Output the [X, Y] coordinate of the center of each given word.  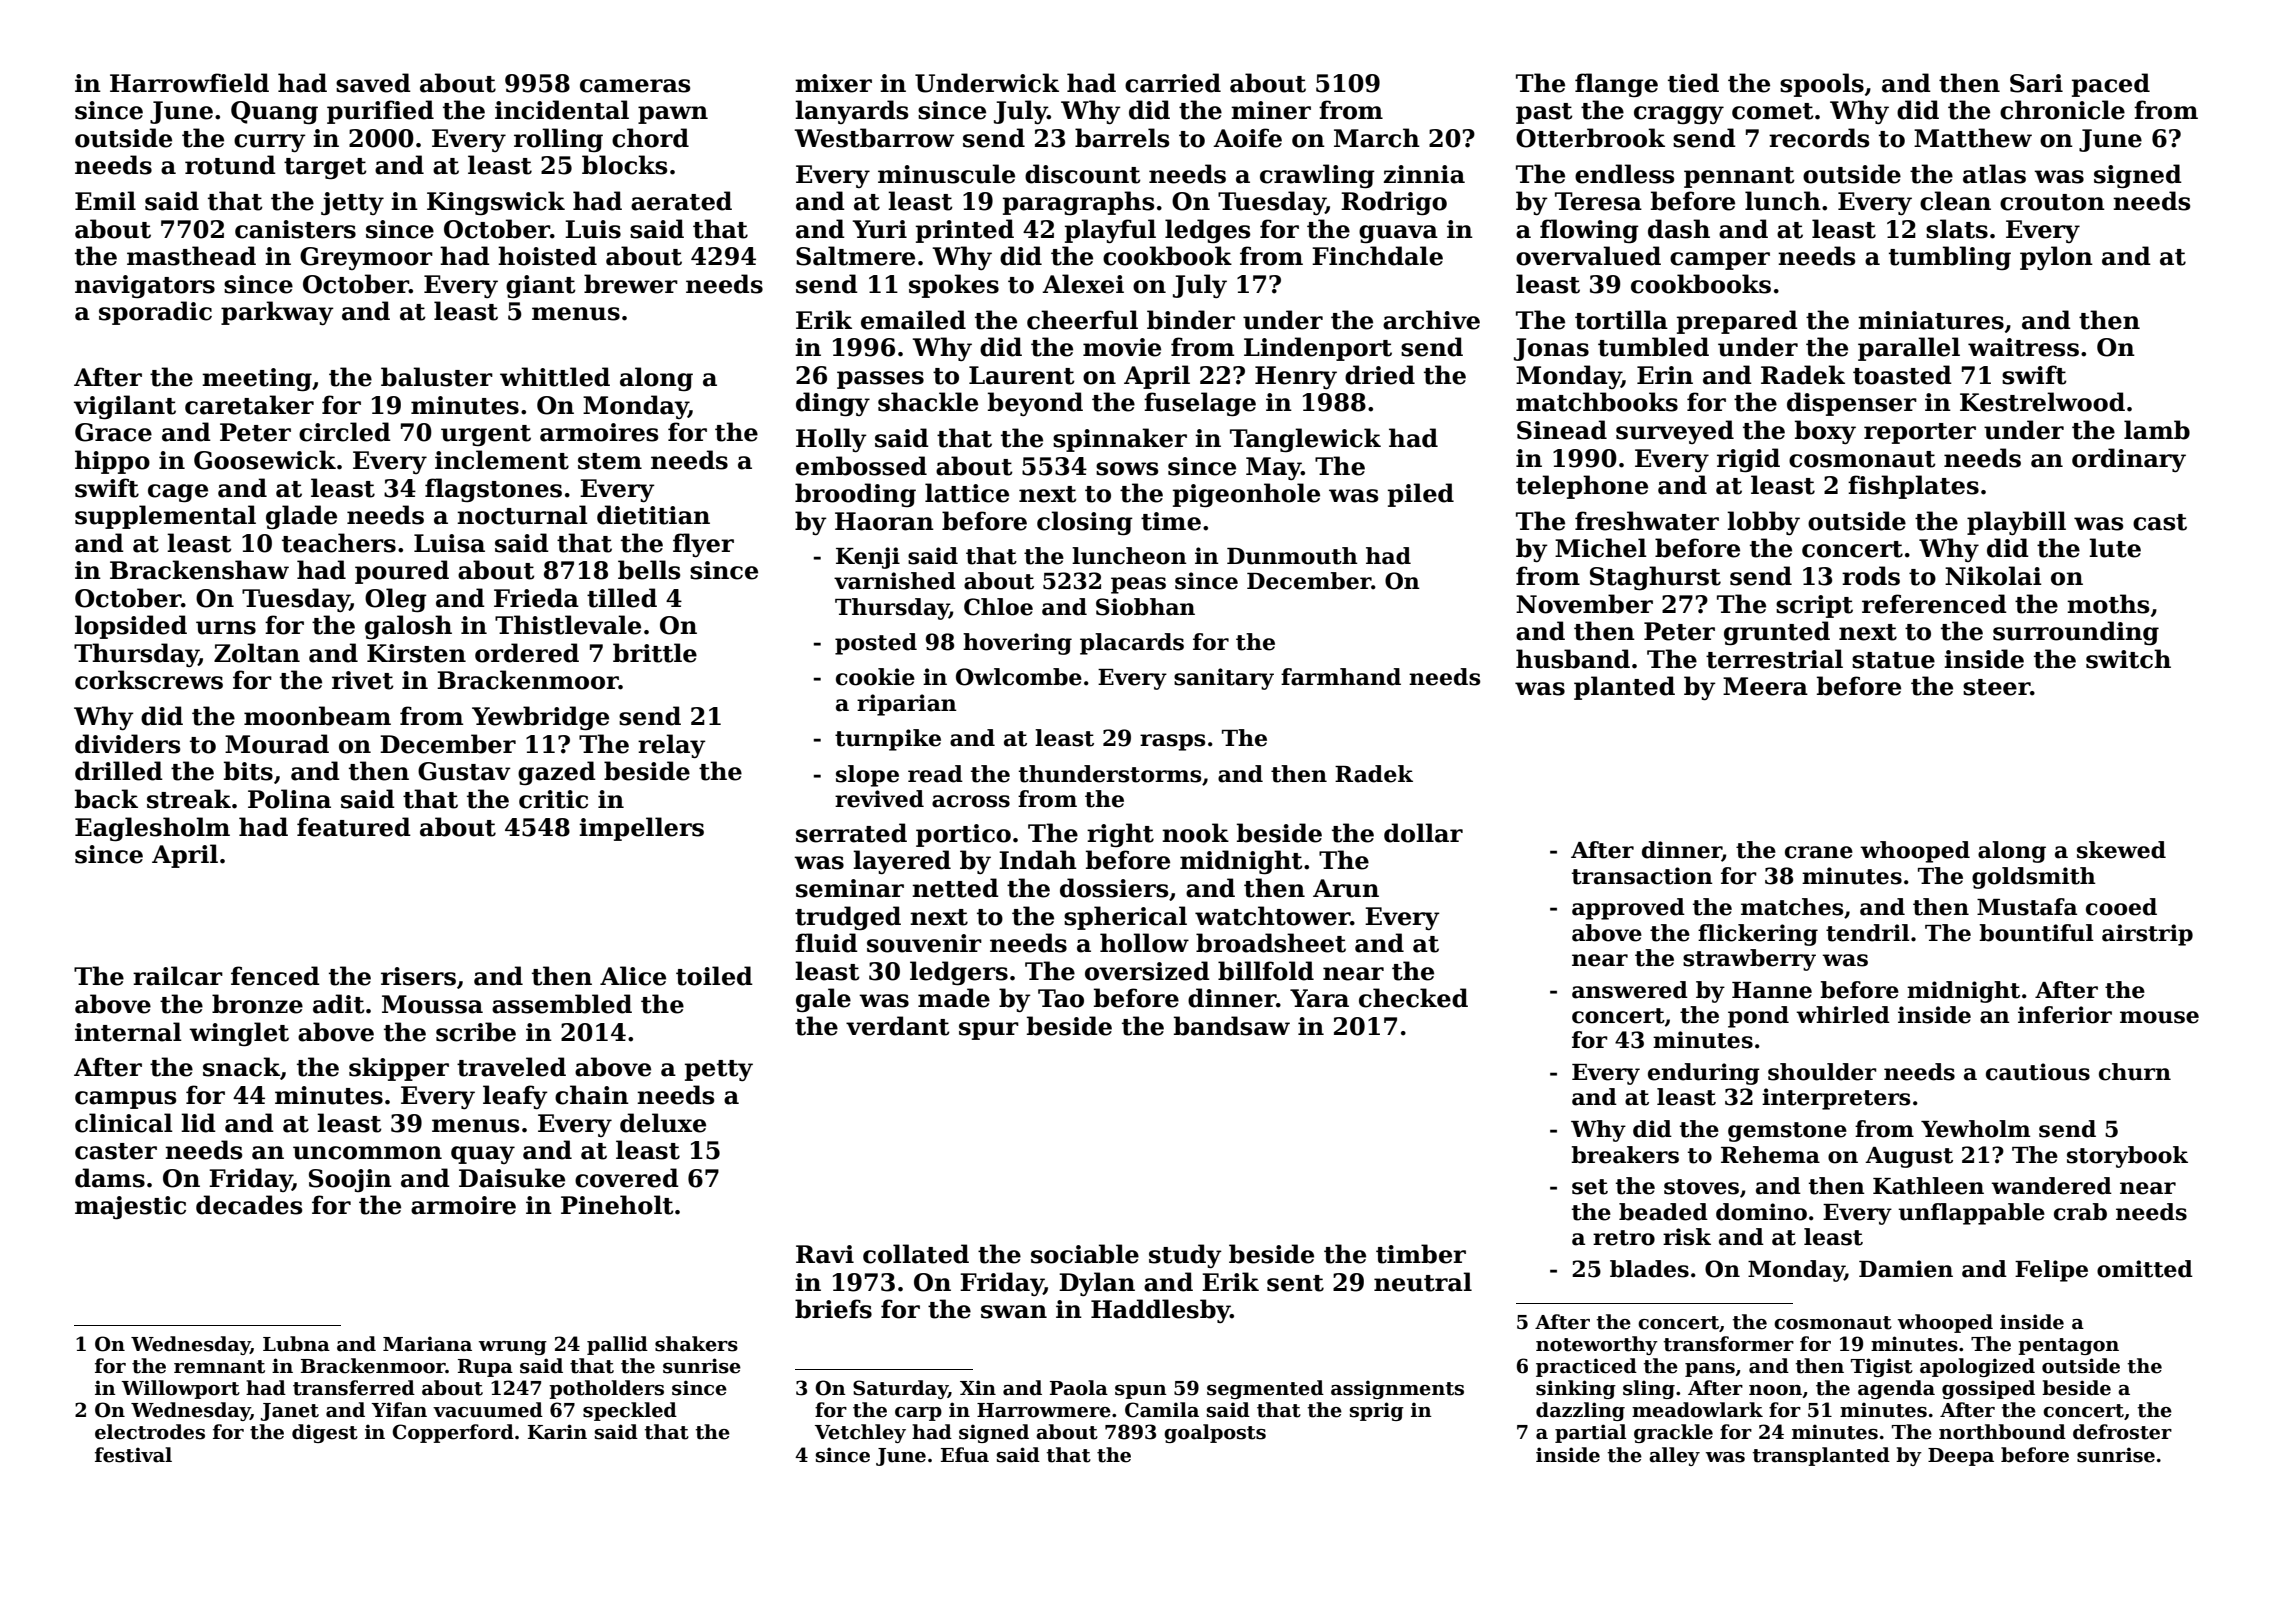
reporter [1920, 433]
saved [373, 83]
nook [1195, 833]
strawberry [1749, 960]
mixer [833, 83]
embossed [861, 466]
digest [325, 1433]
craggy [1679, 115]
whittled [555, 377]
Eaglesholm [152, 829]
